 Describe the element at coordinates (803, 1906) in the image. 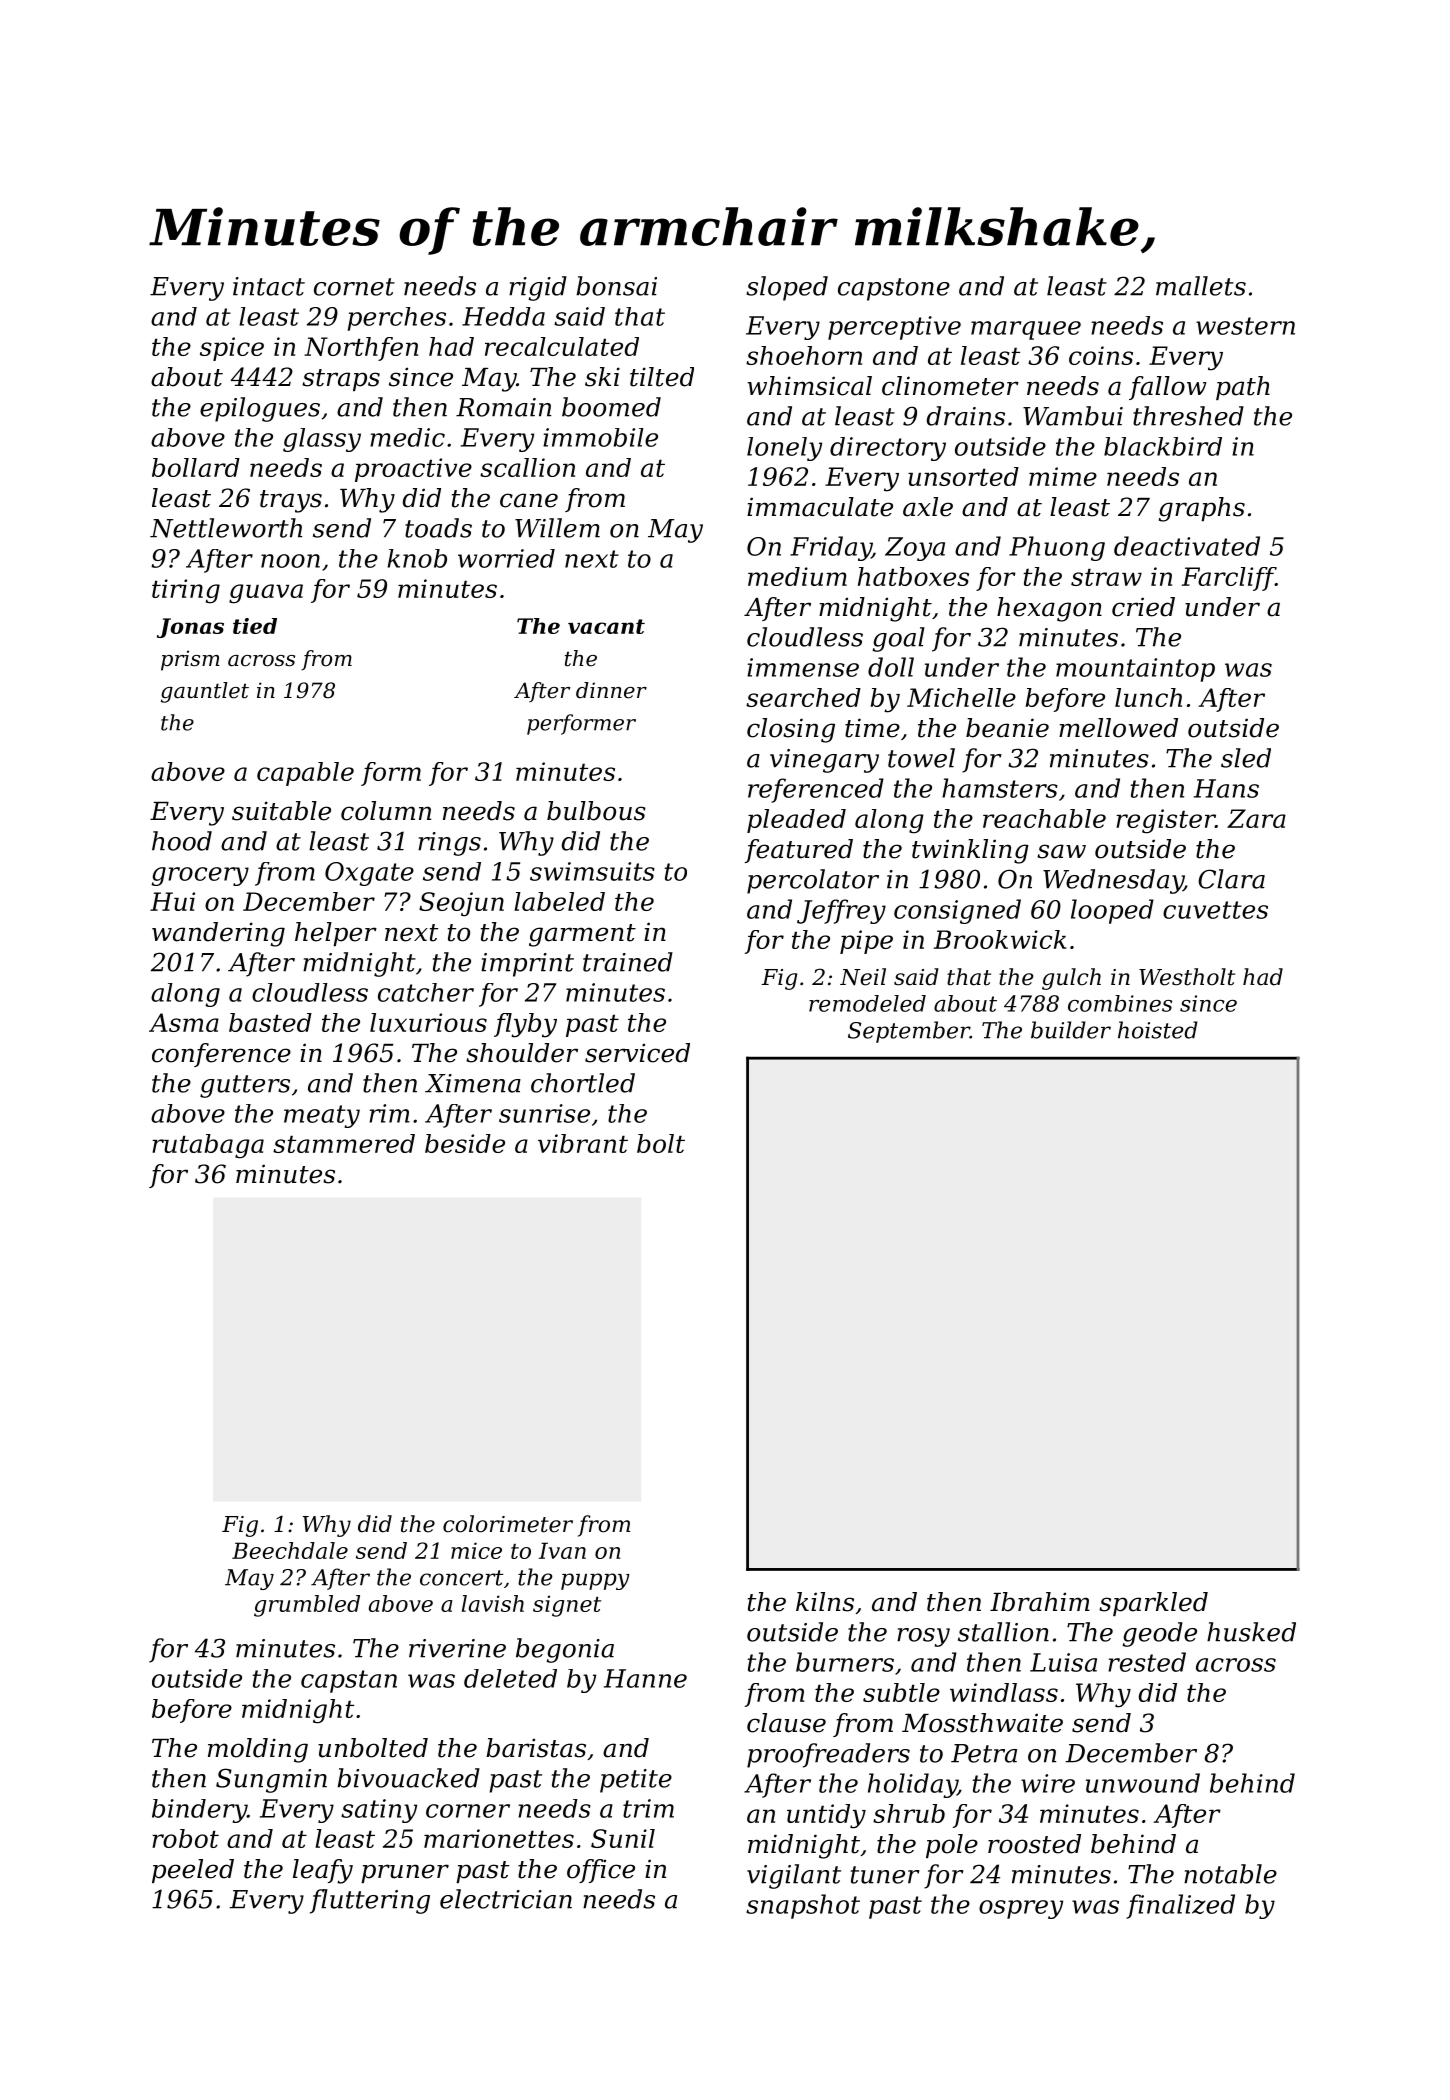

I see `snapshot` at that location.
